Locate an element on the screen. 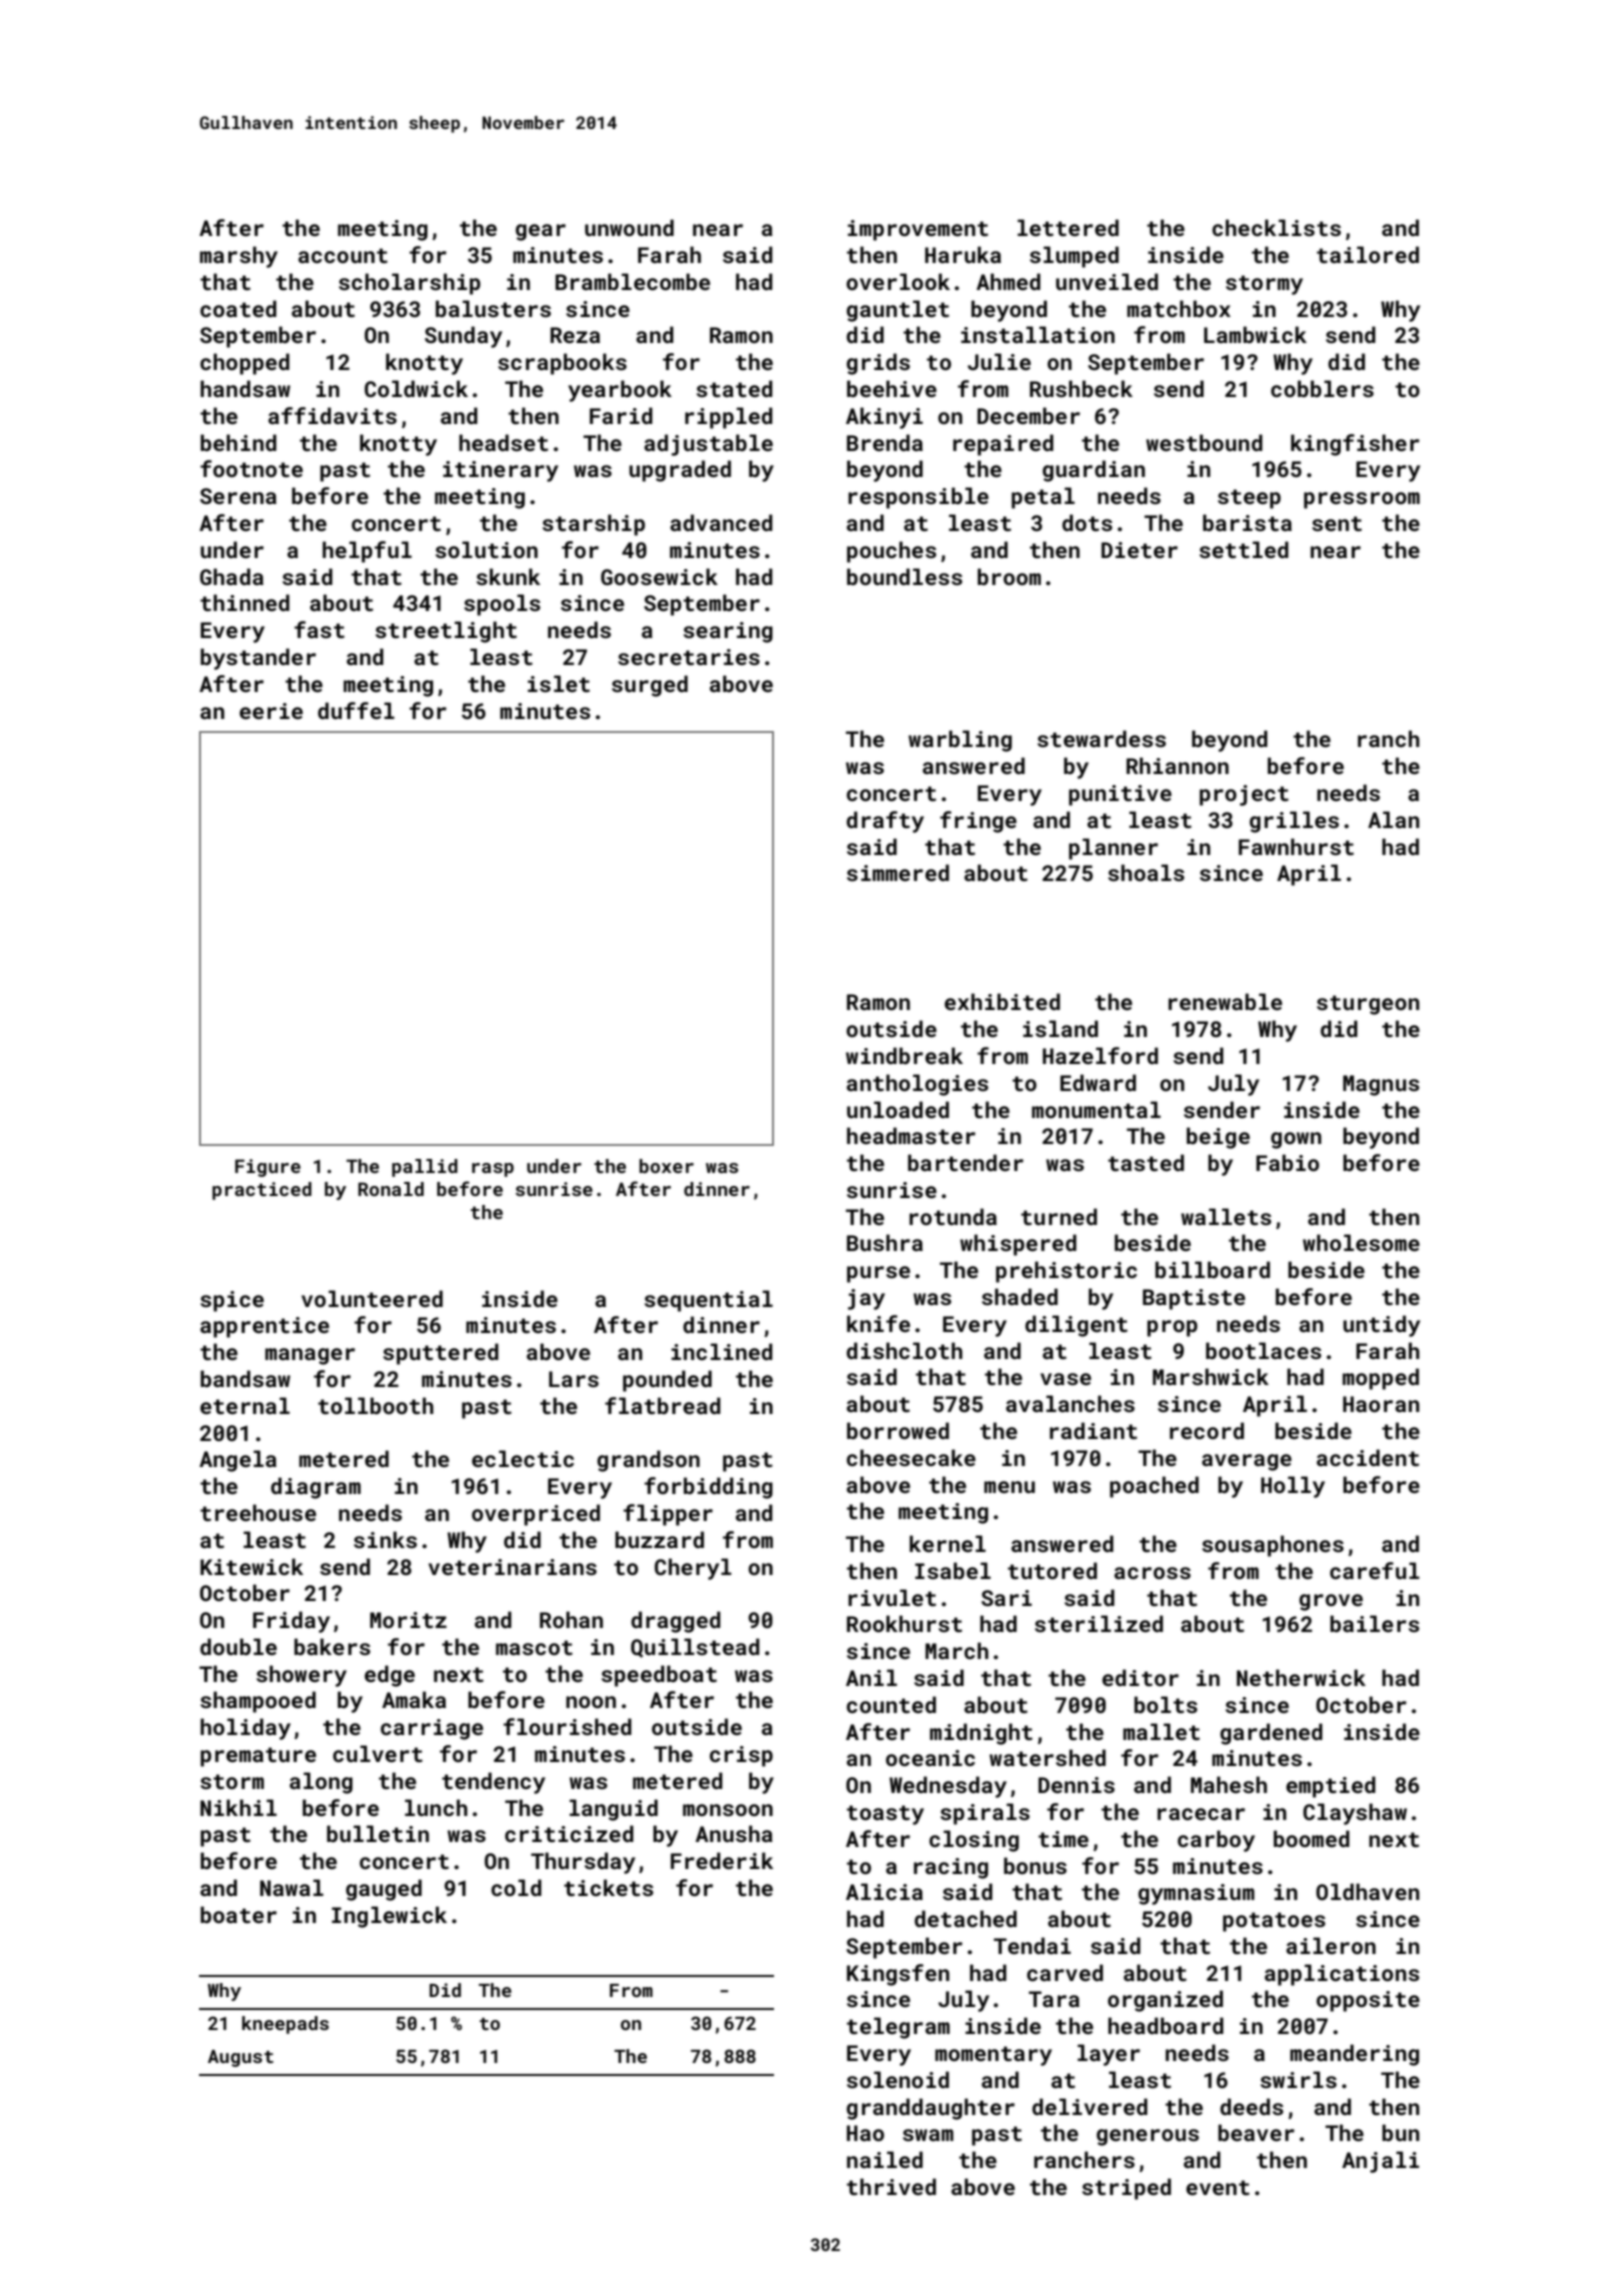  tickets is located at coordinates (608, 1887).
